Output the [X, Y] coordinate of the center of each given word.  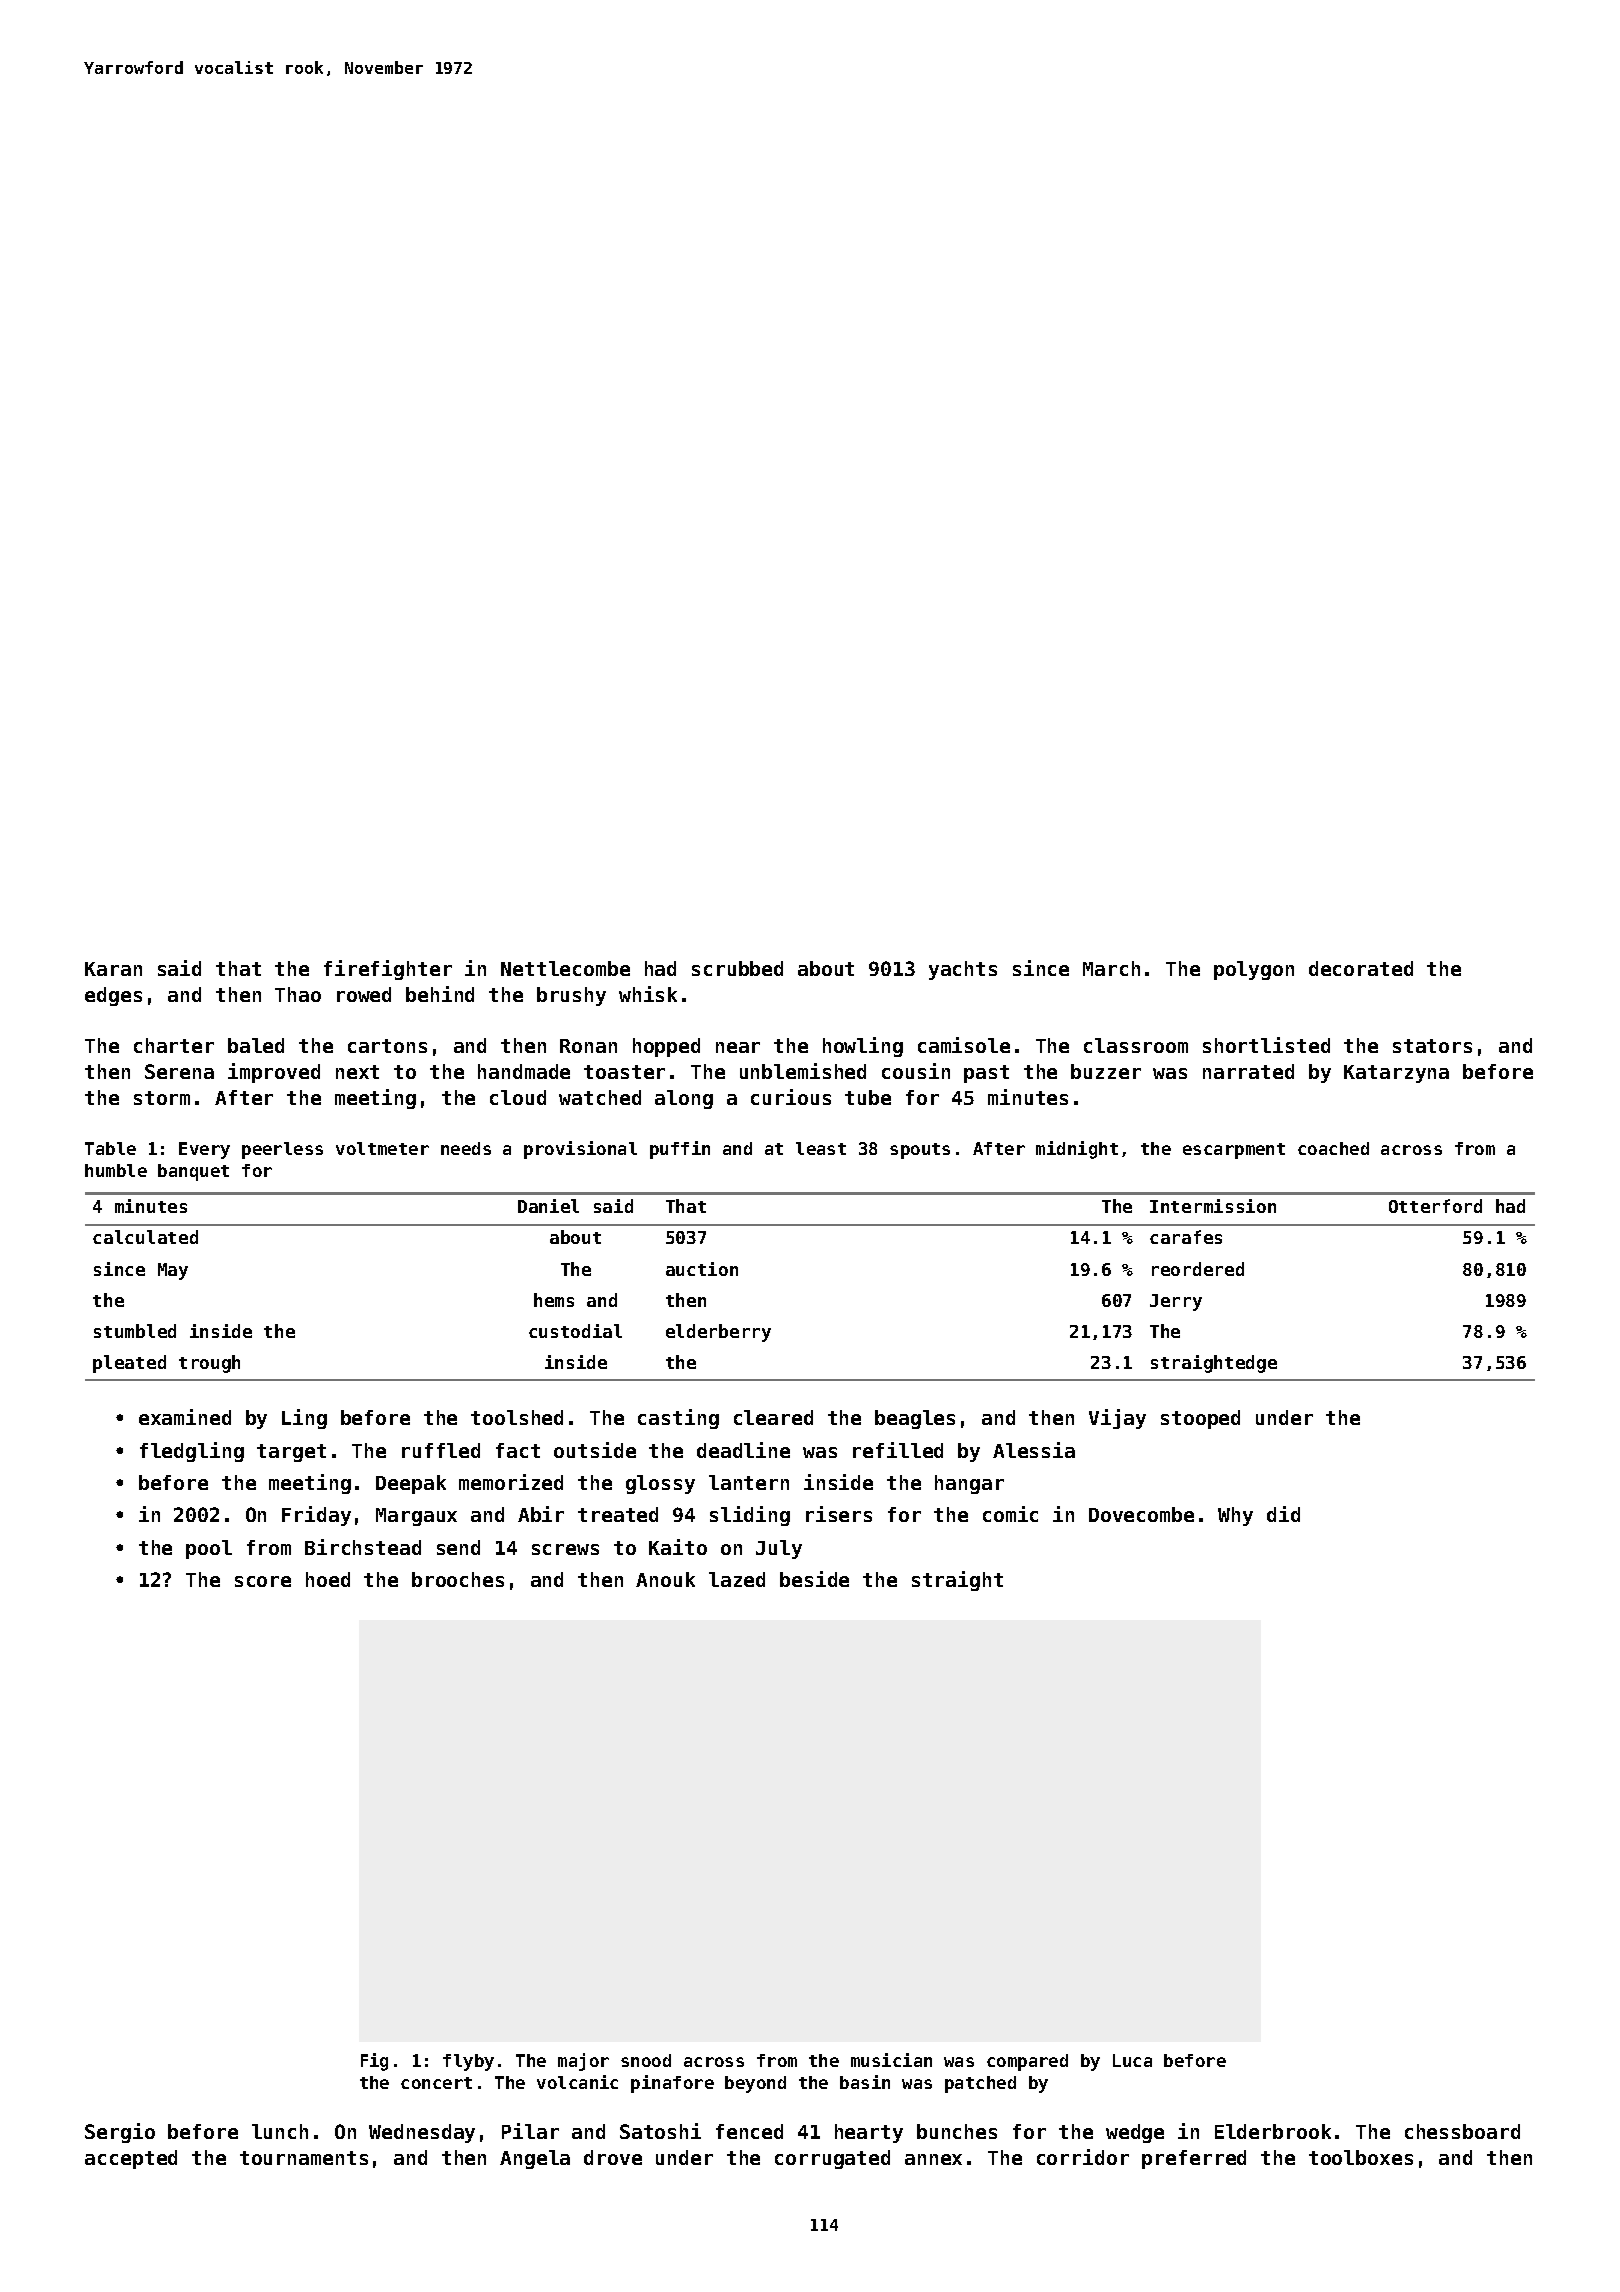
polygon [1254, 970]
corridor [1083, 2157]
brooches [458, 1579]
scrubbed [737, 968]
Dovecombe [1141, 1514]
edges [113, 996]
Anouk [665, 1579]
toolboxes [1361, 2157]
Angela [535, 2159]
